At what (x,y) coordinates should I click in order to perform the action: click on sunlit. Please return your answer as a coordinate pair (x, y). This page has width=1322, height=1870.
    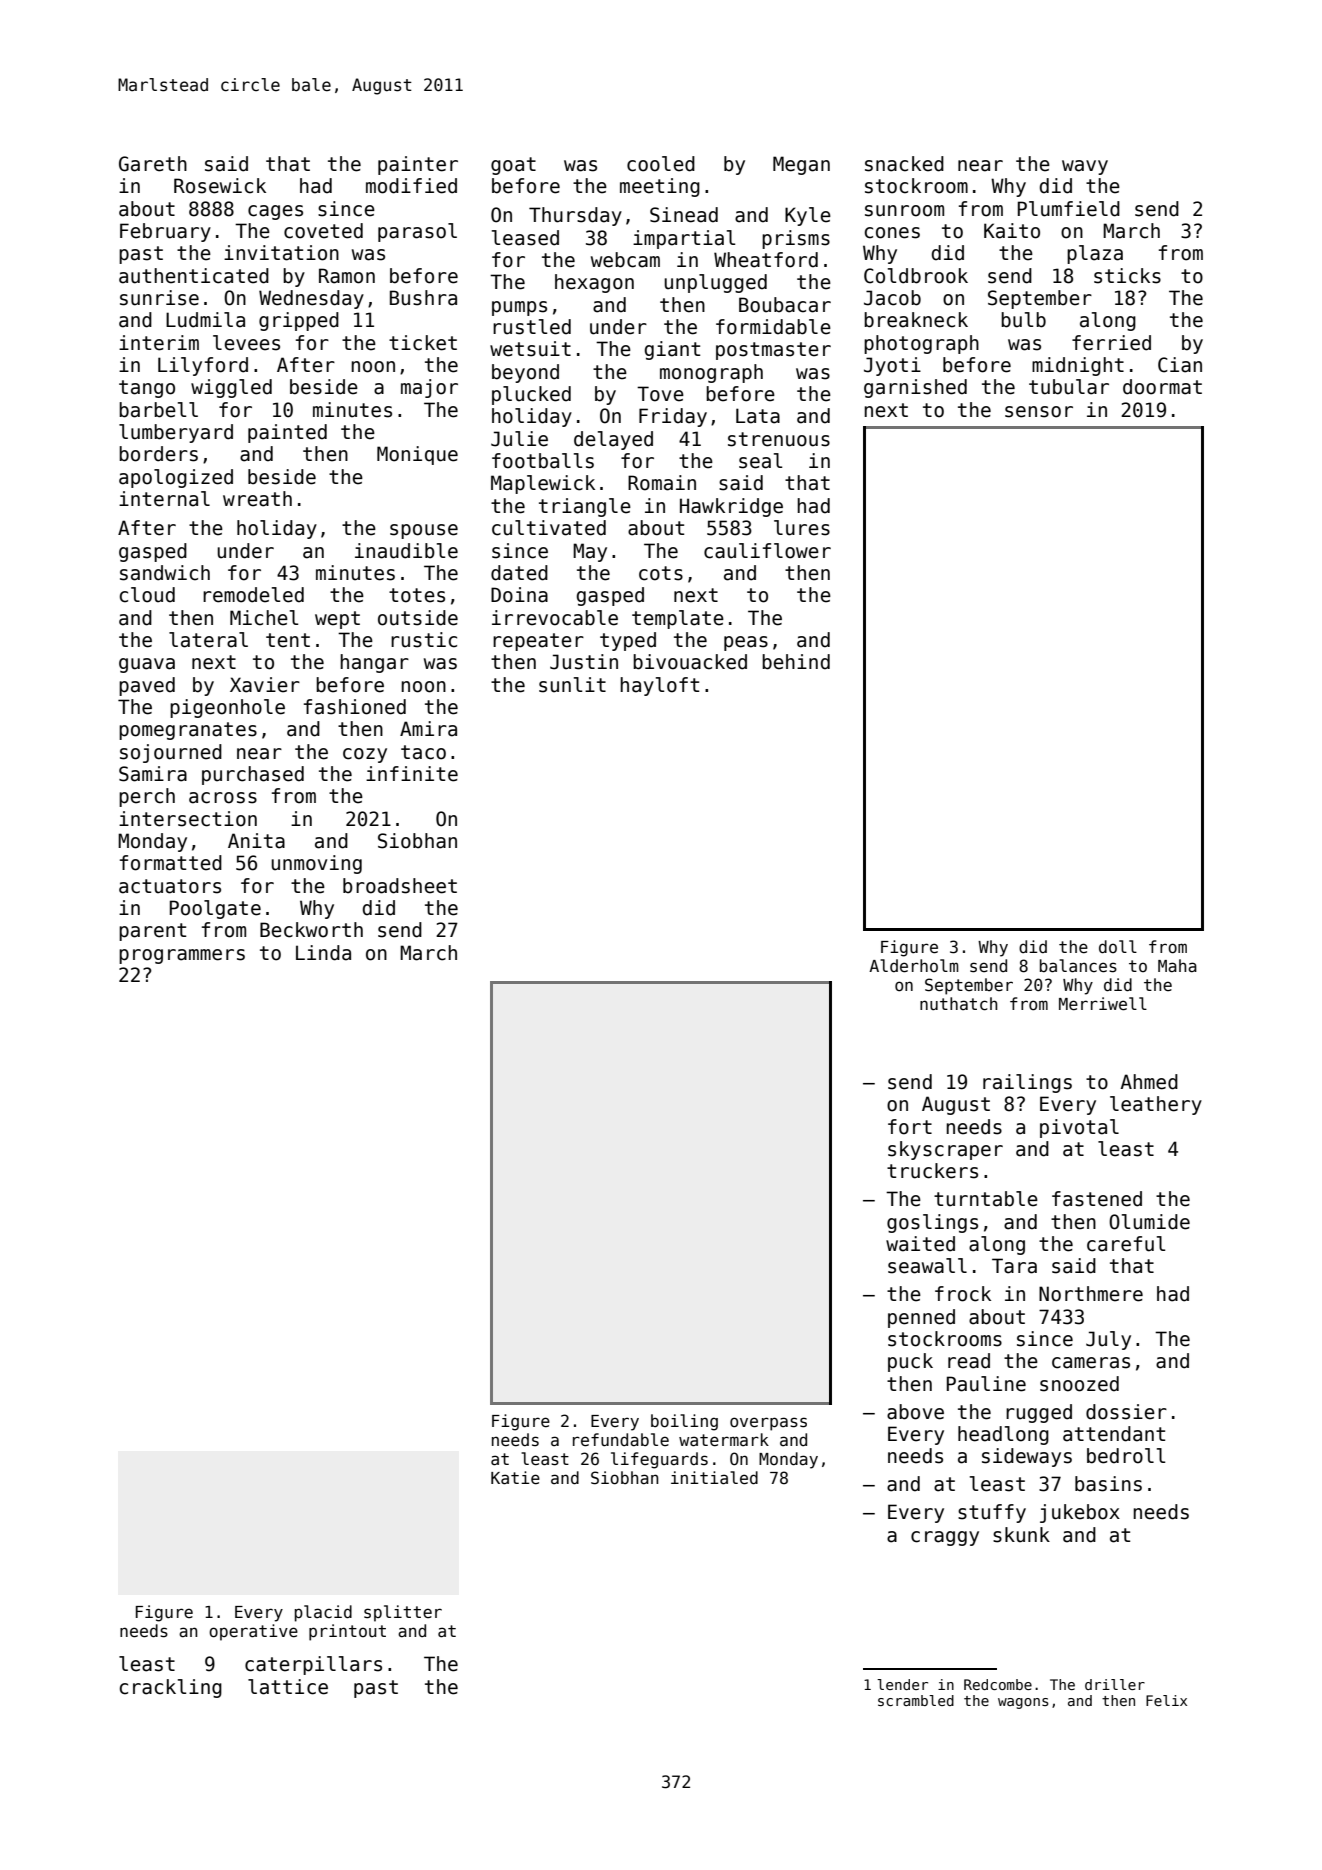
    Looking at the image, I should click on (572, 685).
